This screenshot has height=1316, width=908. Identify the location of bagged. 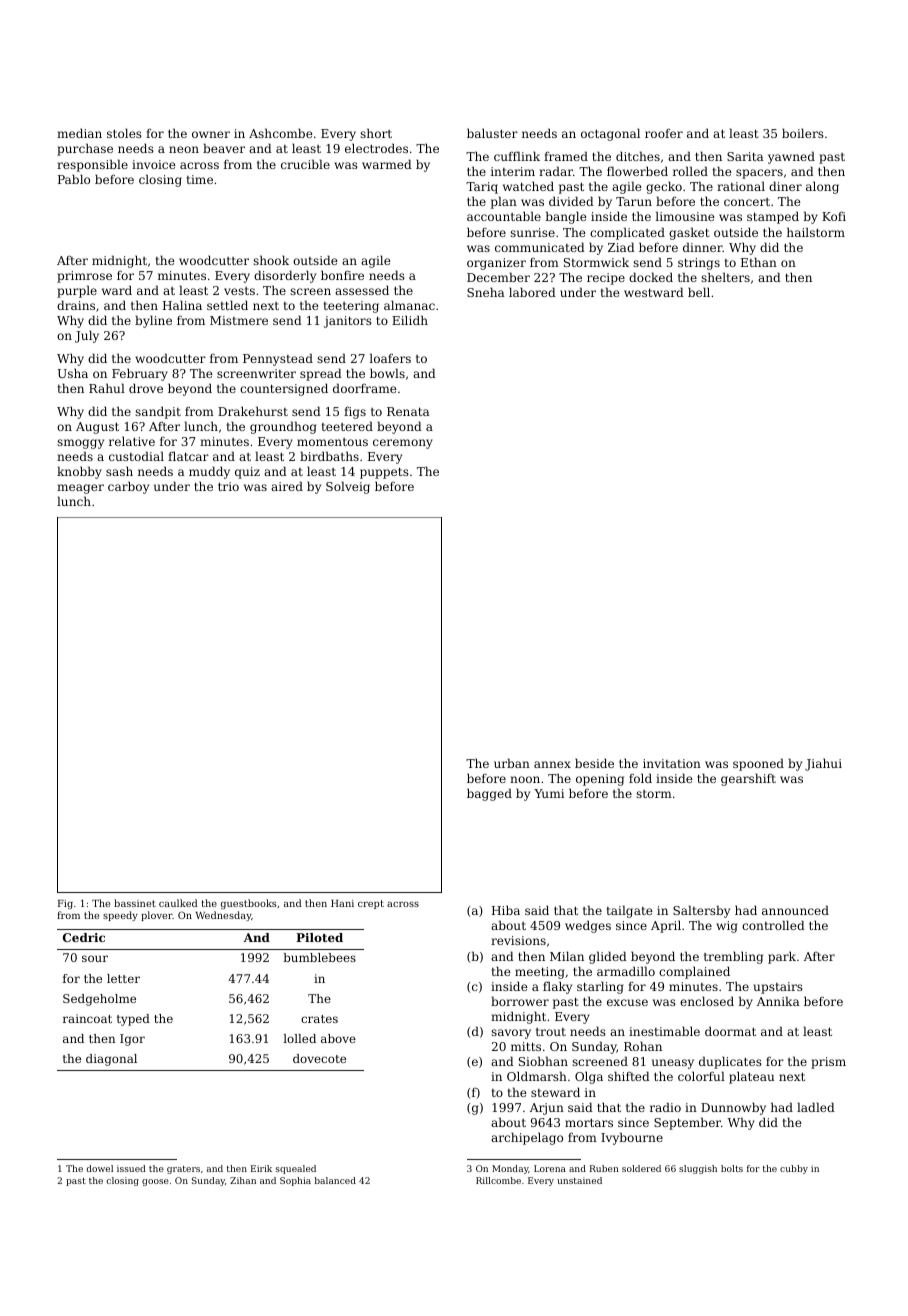
(489, 794).
